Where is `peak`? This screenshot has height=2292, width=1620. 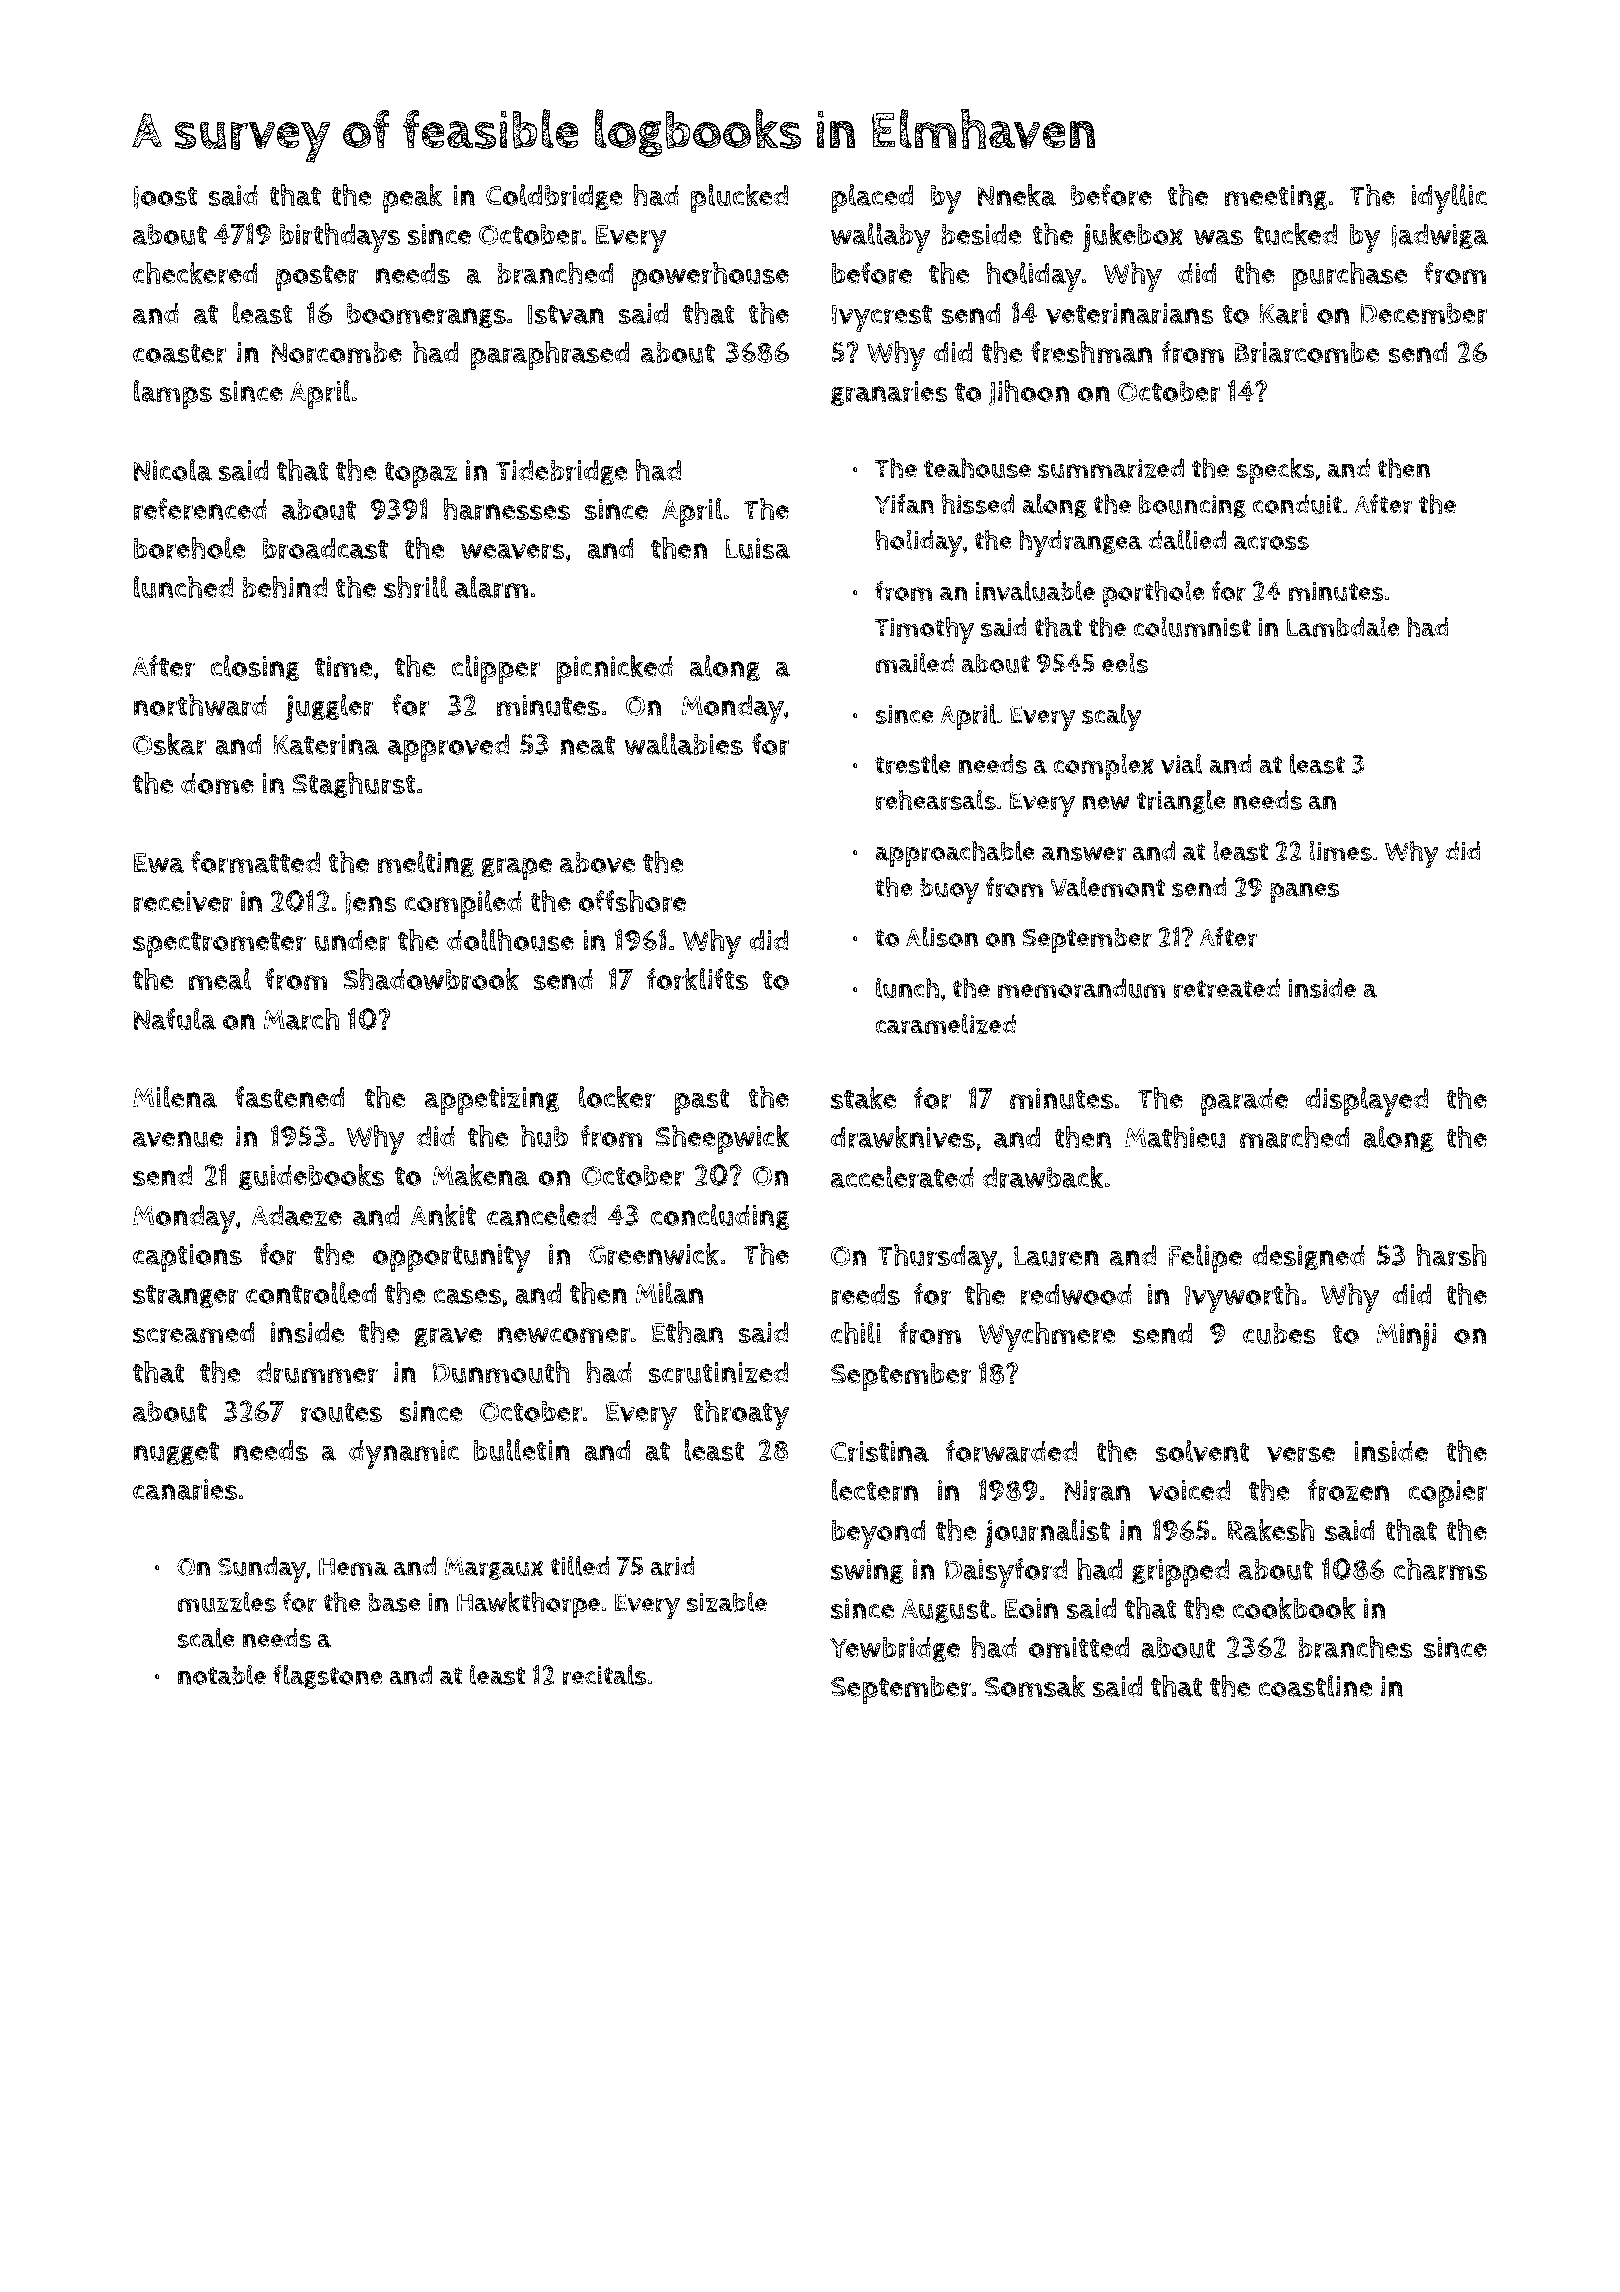
peak is located at coordinates (412, 198).
